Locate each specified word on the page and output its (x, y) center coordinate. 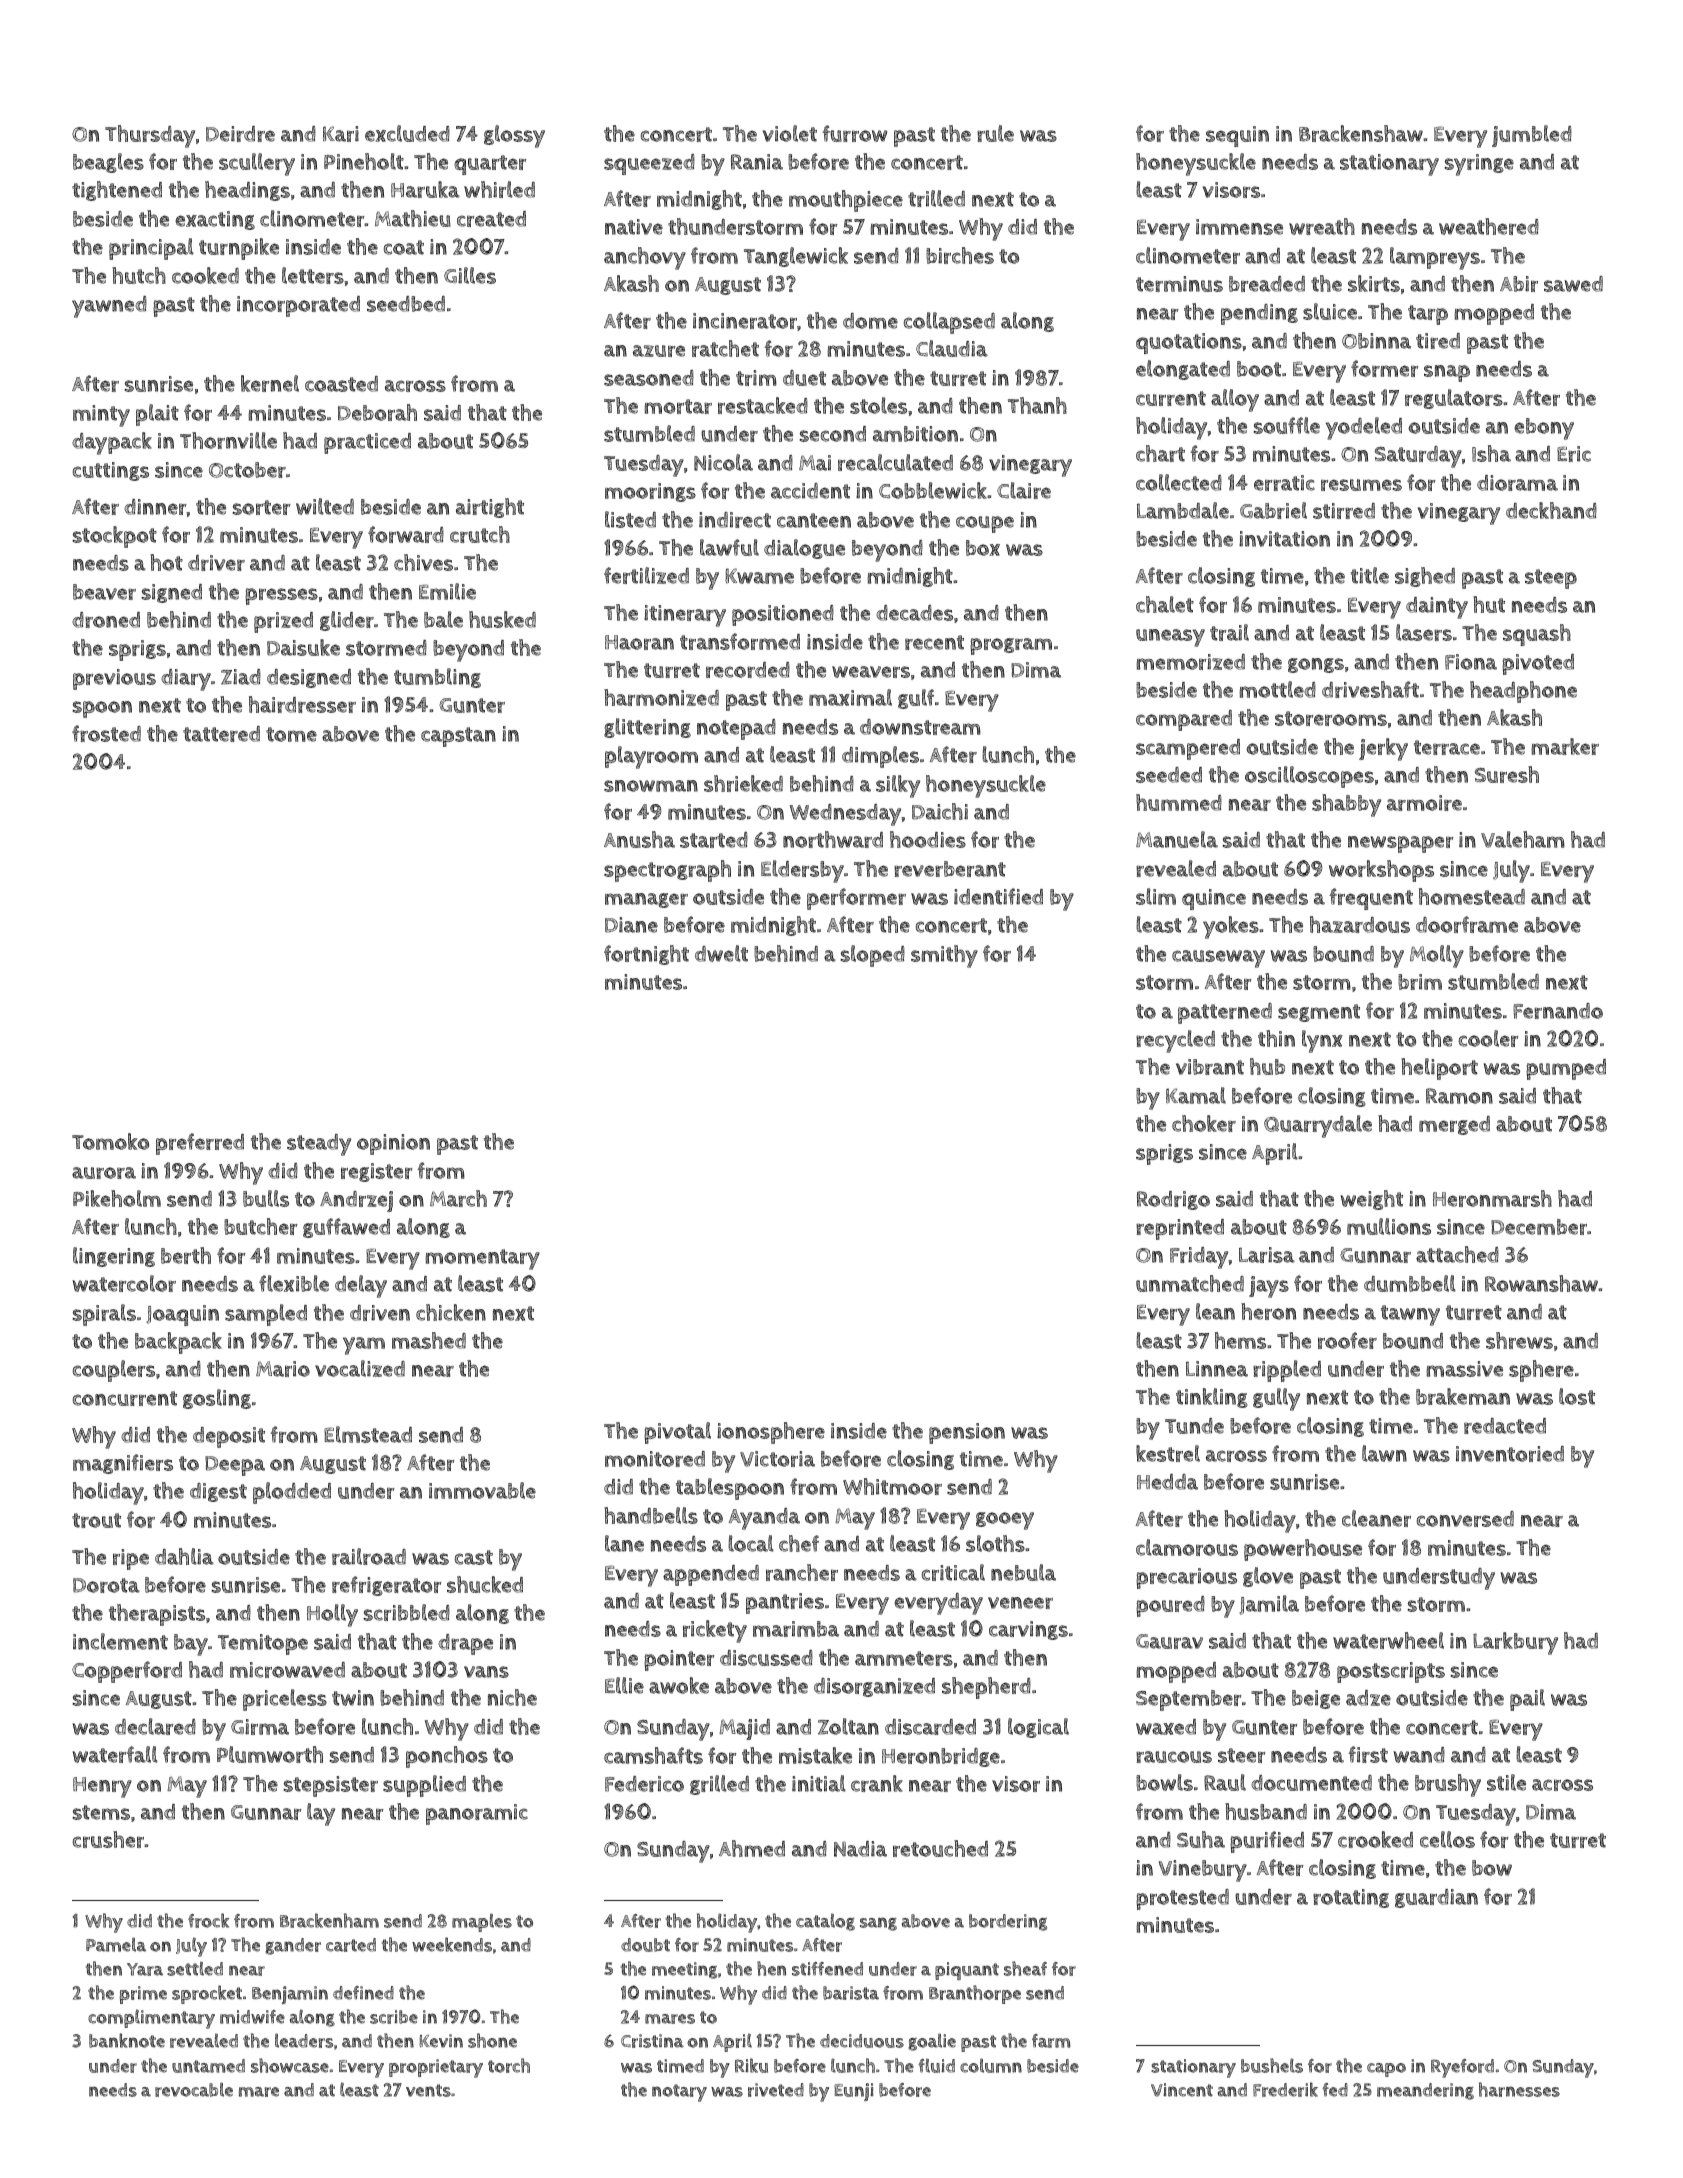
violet (790, 133)
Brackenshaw (1361, 133)
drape (465, 1644)
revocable (194, 2089)
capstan (458, 737)
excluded (407, 133)
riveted (776, 2090)
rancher (802, 1572)
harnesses (1519, 2089)
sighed (1425, 577)
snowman (651, 786)
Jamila (1269, 1605)
